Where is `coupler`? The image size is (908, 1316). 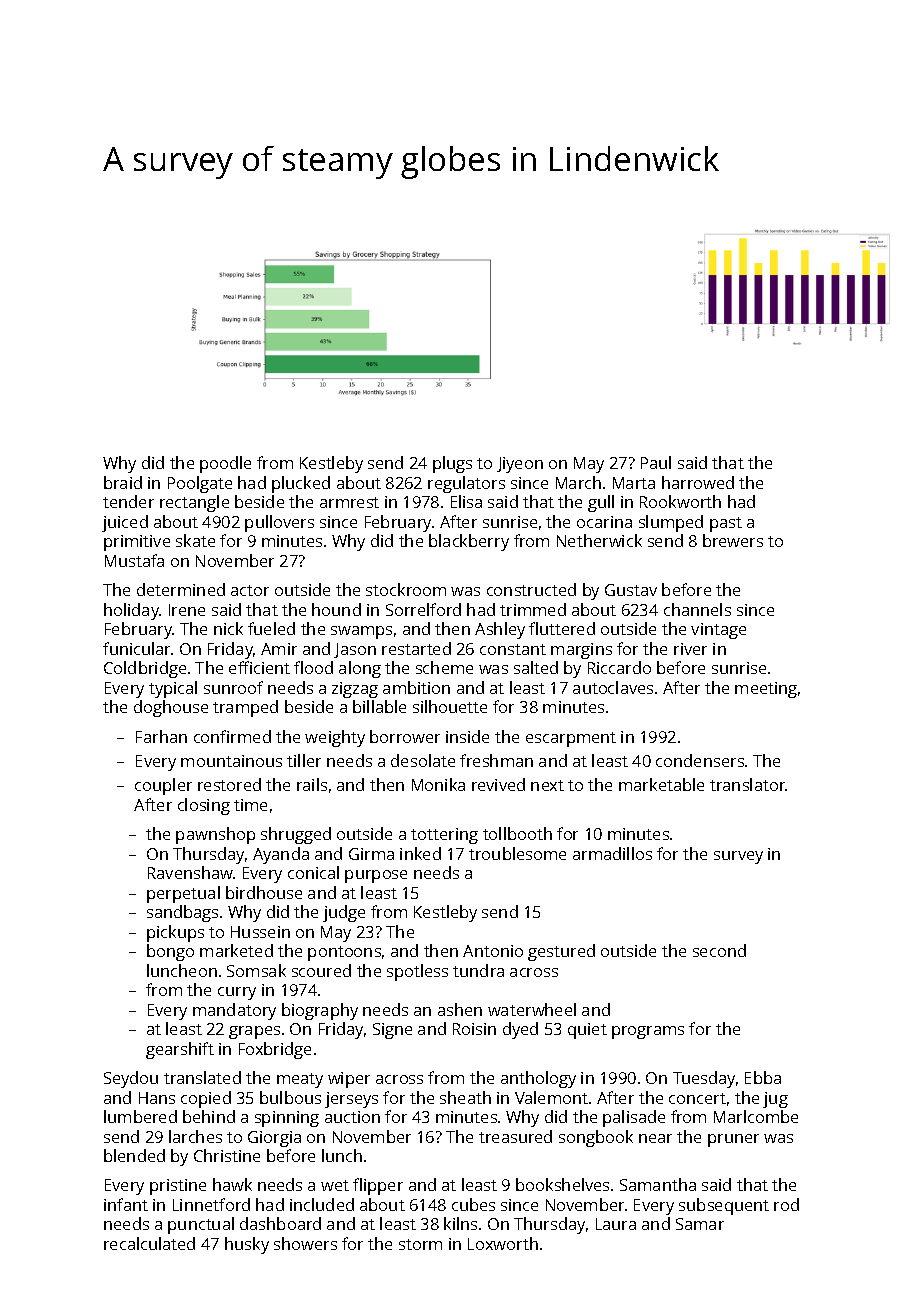 coupler is located at coordinates (163, 786).
